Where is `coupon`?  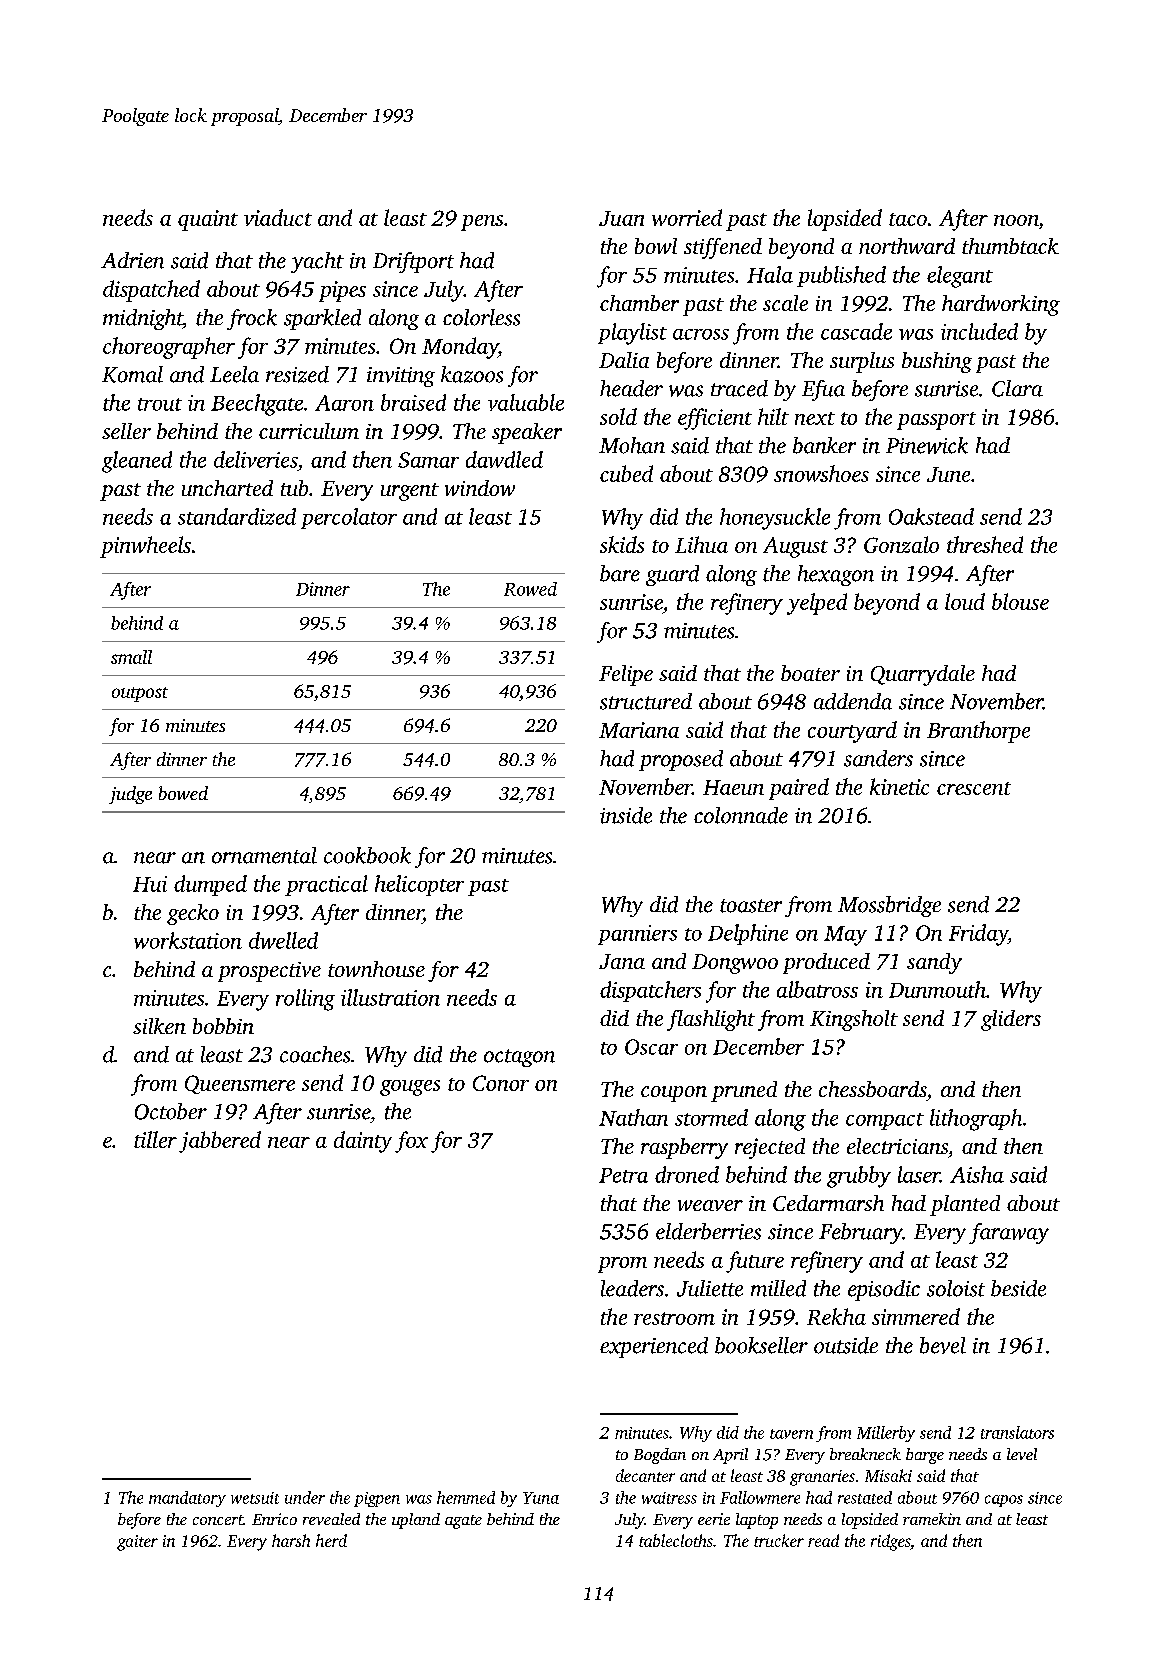 coupon is located at coordinates (674, 1094).
